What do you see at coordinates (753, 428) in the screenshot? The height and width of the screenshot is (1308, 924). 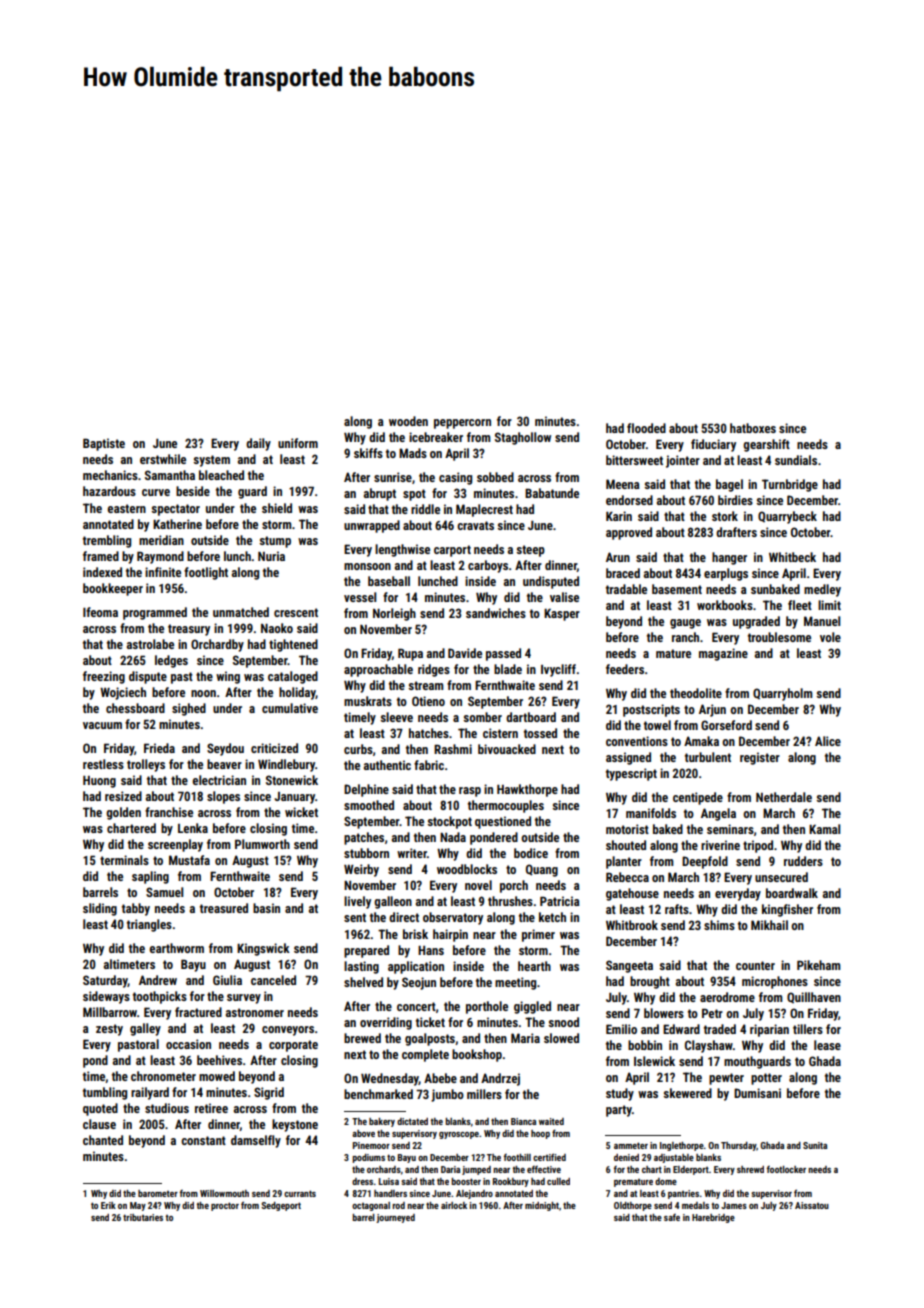 I see `hatboxes` at bounding box center [753, 428].
